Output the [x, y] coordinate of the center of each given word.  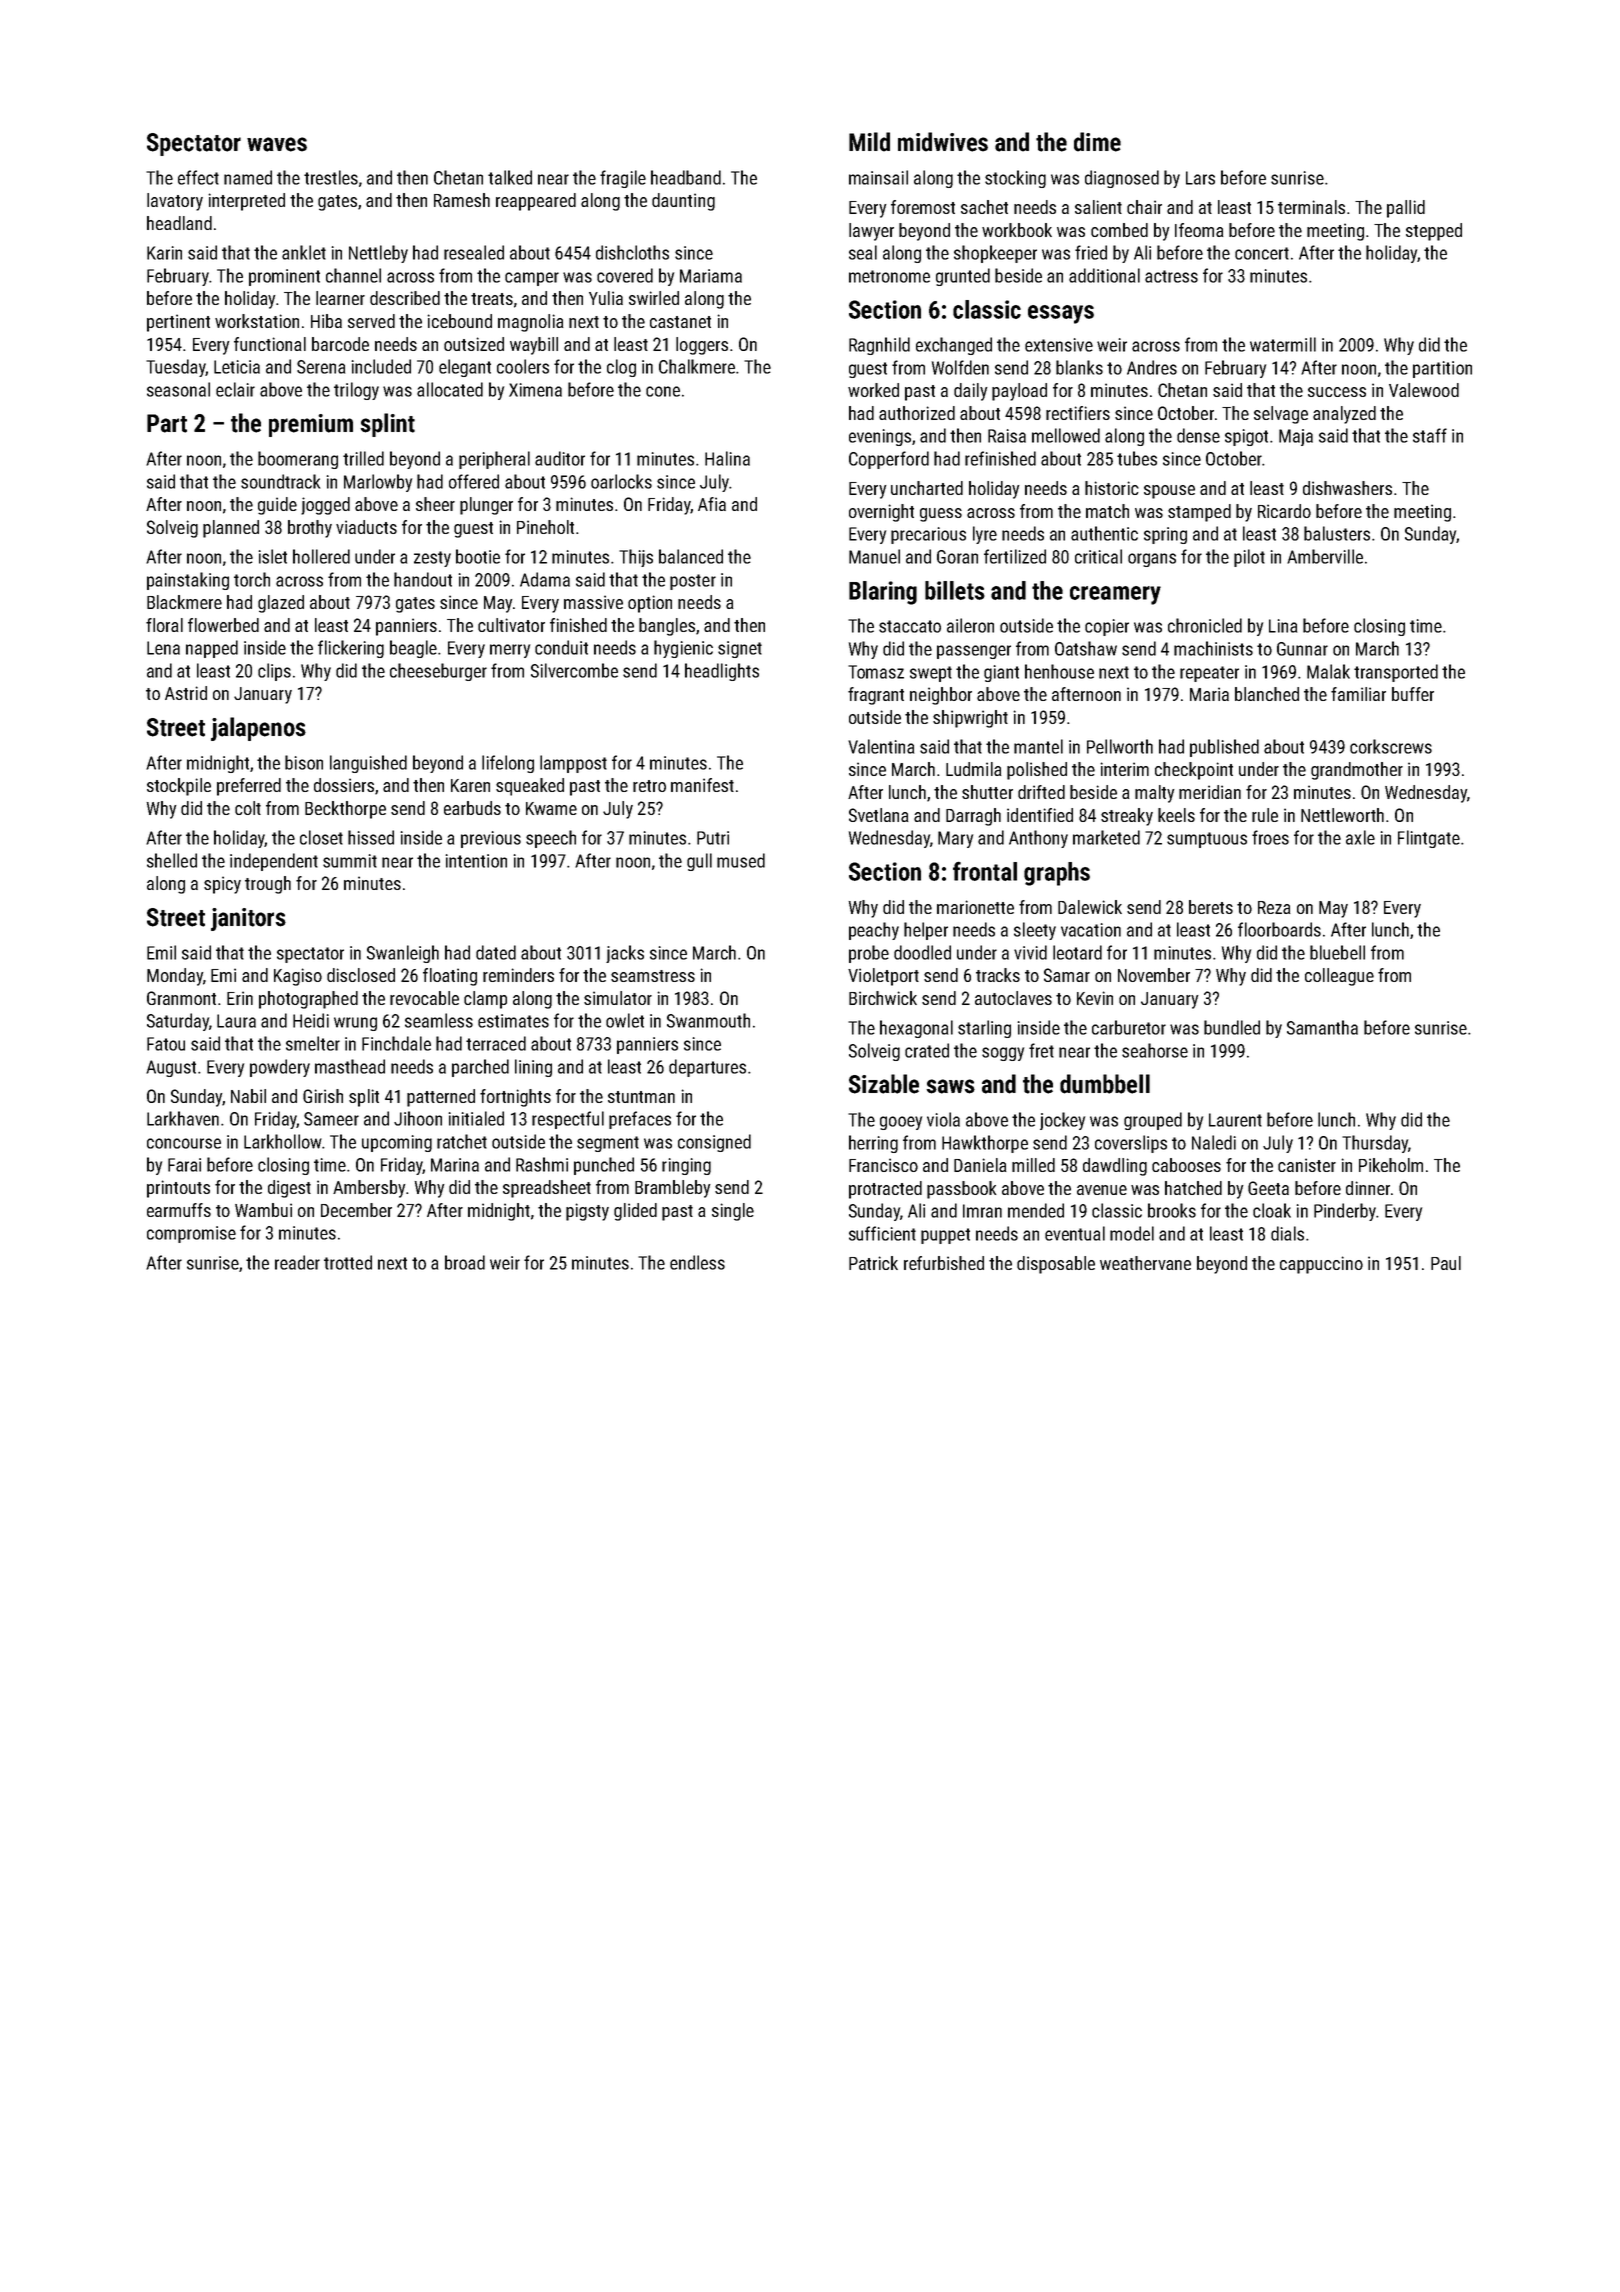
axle [1360, 837]
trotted [348, 1262]
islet [273, 556]
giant [1001, 673]
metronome [889, 276]
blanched [1267, 694]
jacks [625, 954]
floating [450, 977]
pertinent [178, 323]
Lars [1200, 178]
